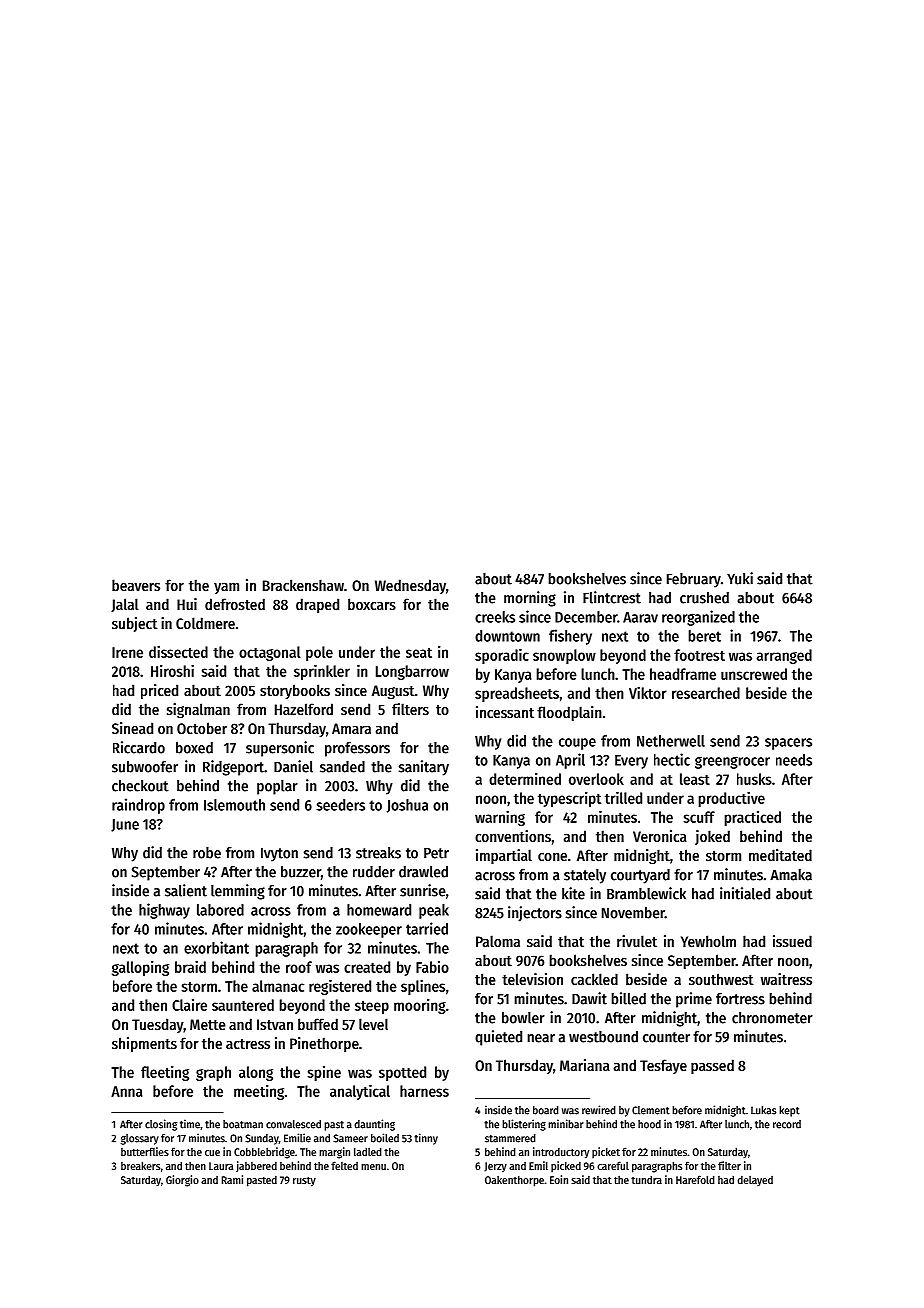 The width and height of the image is (924, 1308). I want to click on morning, so click(530, 599).
